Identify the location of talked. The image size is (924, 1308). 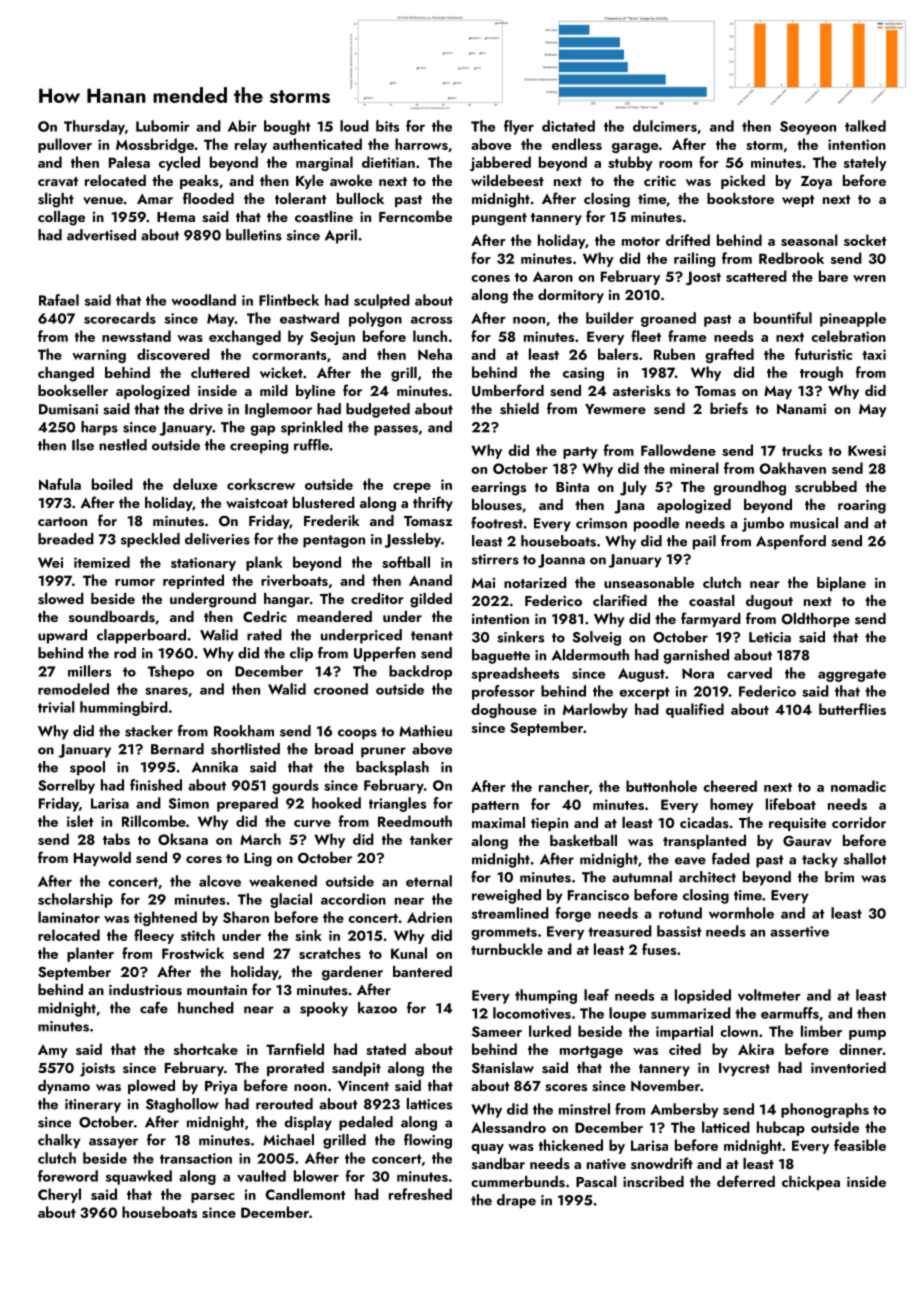
(865, 126).
